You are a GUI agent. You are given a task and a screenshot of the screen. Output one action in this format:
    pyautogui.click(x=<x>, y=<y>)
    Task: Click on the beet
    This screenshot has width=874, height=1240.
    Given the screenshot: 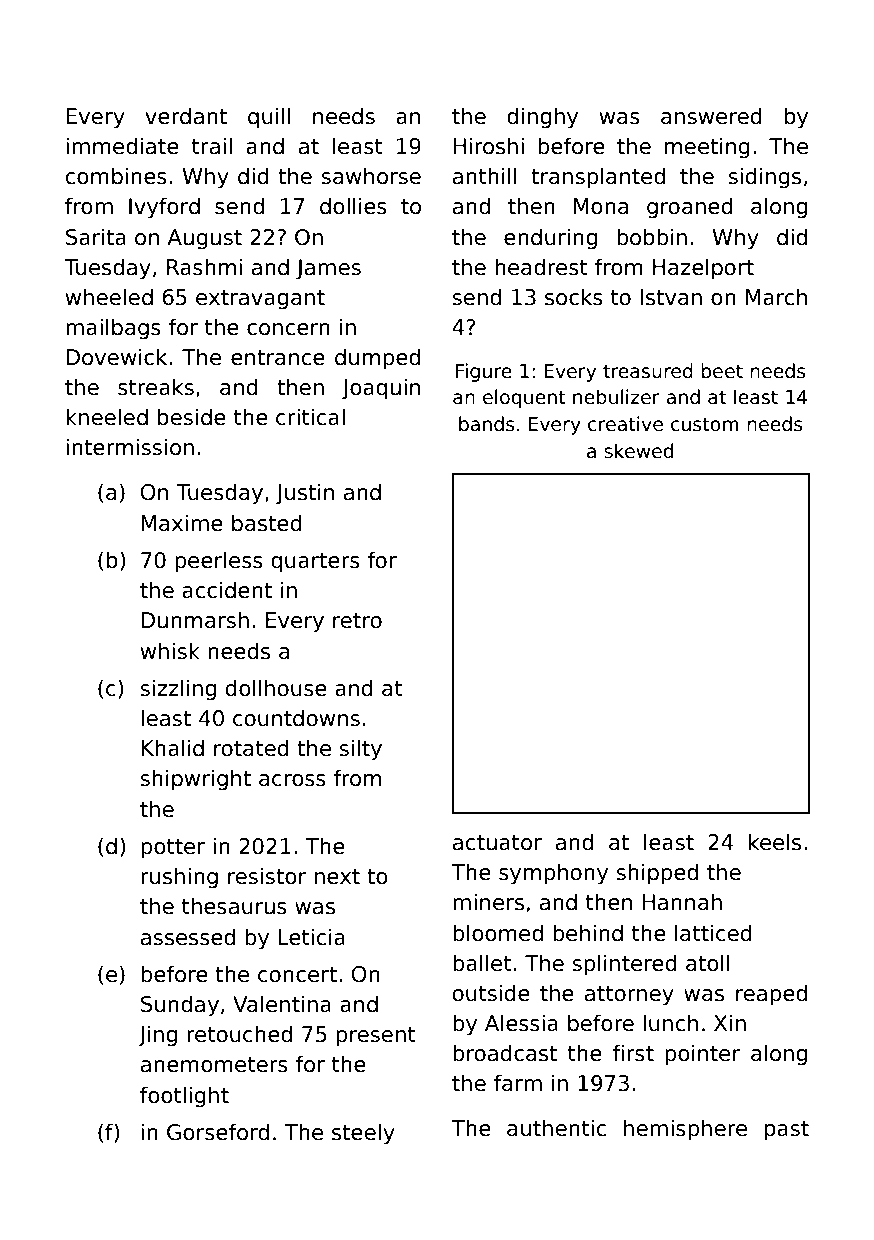 What is the action you would take?
    pyautogui.click(x=722, y=371)
